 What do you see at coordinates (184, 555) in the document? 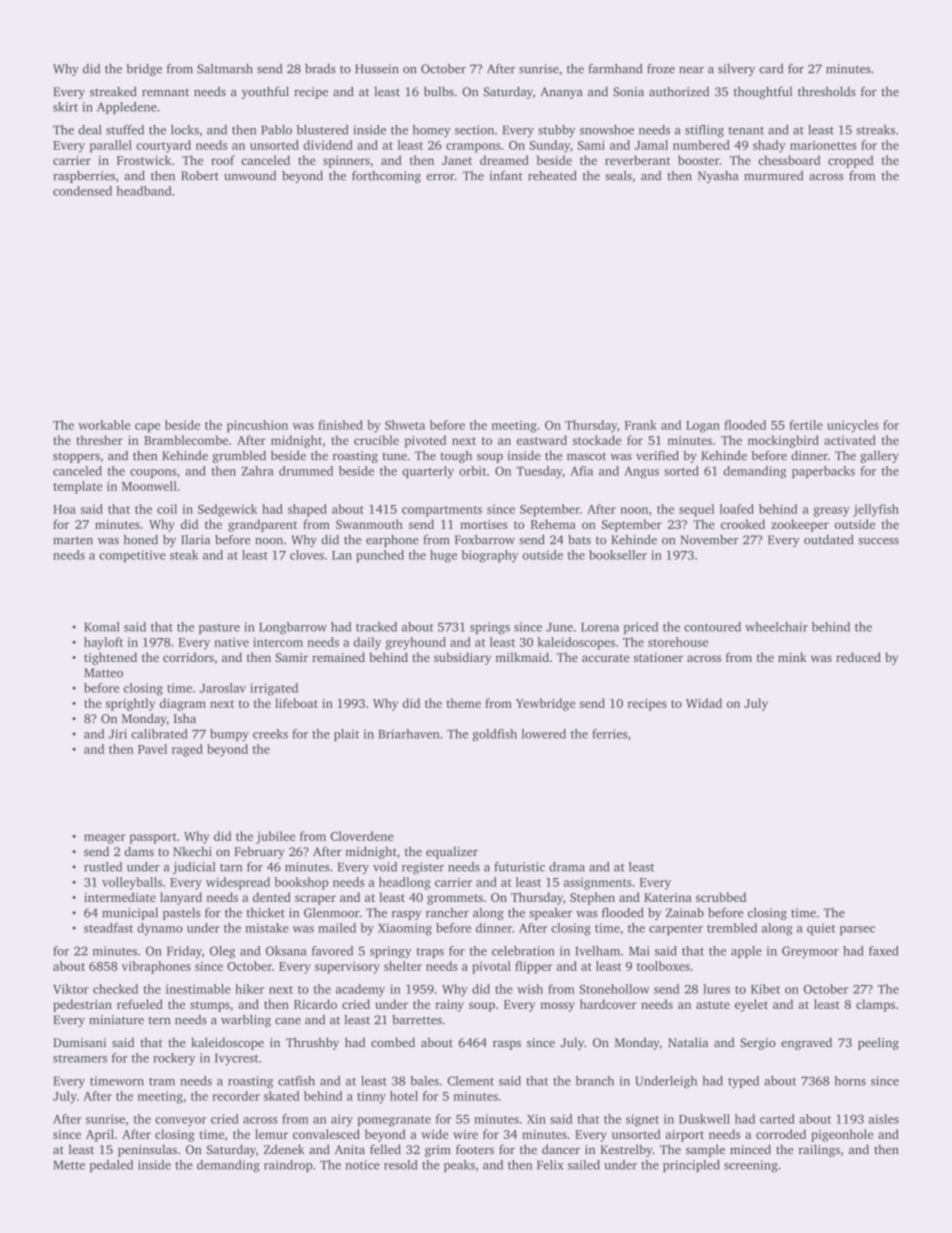
I see `steak` at bounding box center [184, 555].
